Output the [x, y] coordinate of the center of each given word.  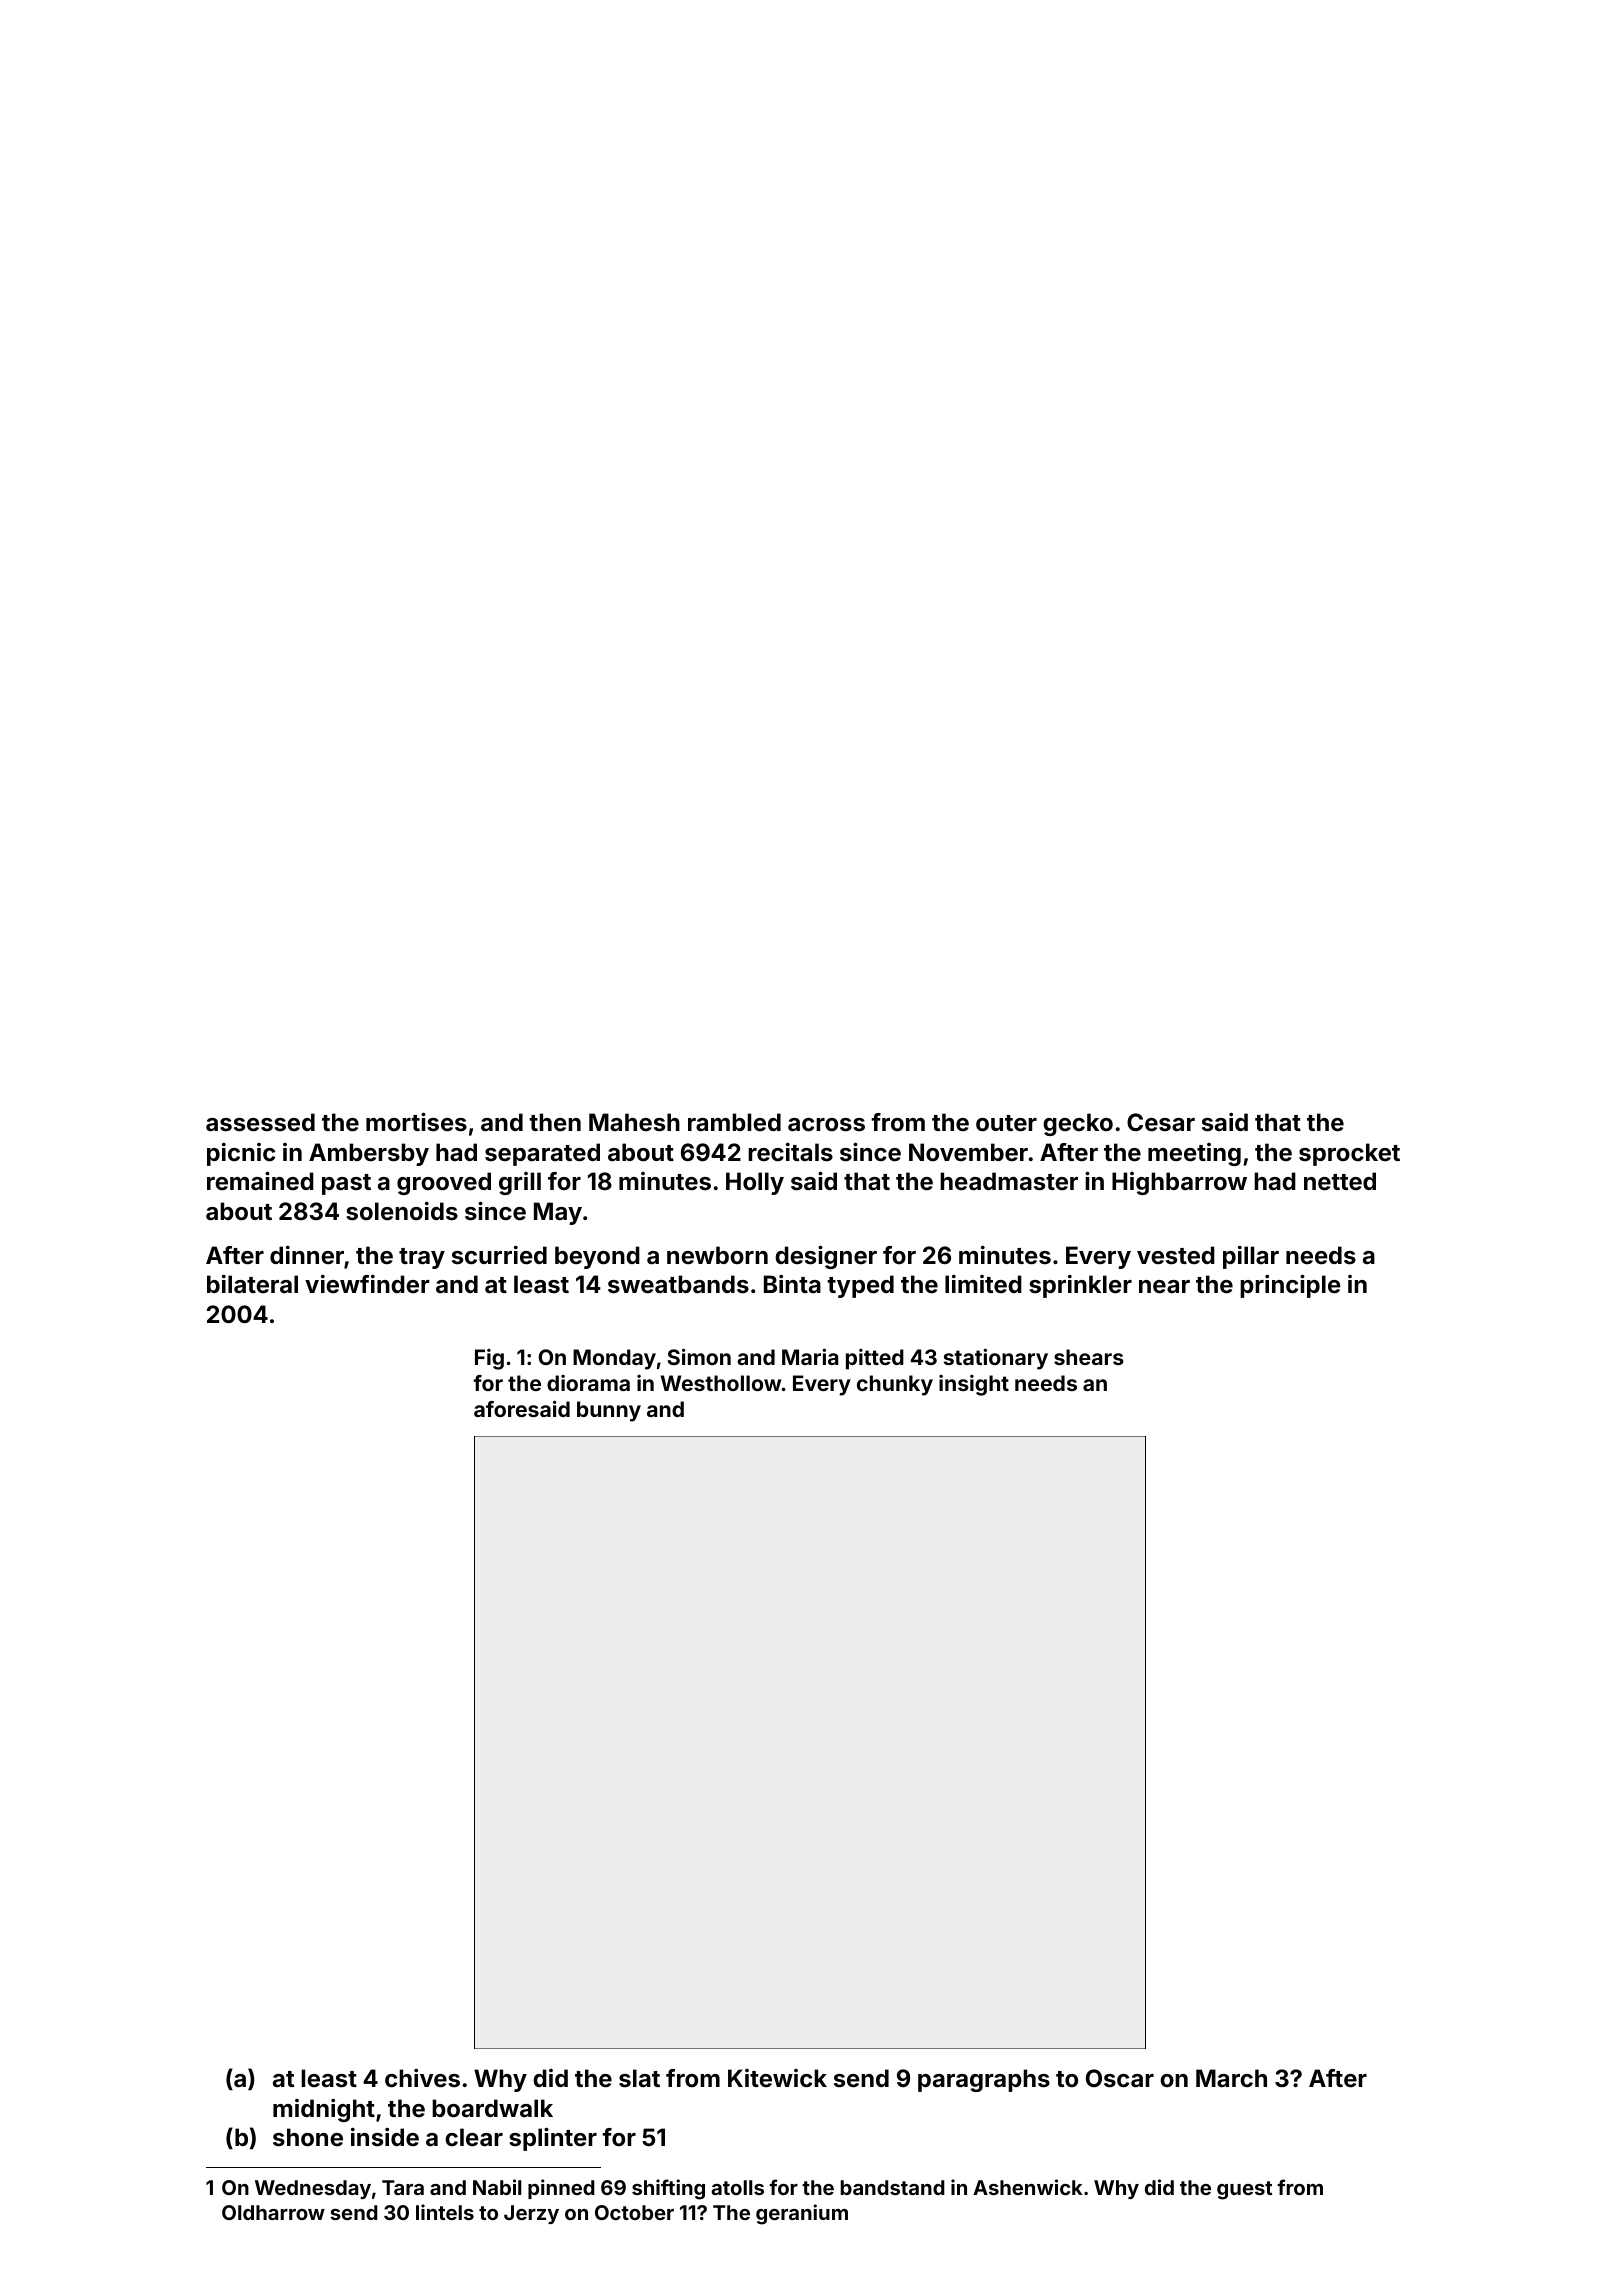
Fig [489, 1359]
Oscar [1120, 2078]
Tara [403, 2187]
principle [1290, 1286]
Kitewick [777, 2078]
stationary [996, 1359]
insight [974, 1385]
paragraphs [984, 2080]
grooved [444, 1183]
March [1231, 2078]
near [1164, 1287]
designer [826, 1257]
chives [422, 2078]
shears [1089, 1357]
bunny [609, 1411]
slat [639, 2078]
